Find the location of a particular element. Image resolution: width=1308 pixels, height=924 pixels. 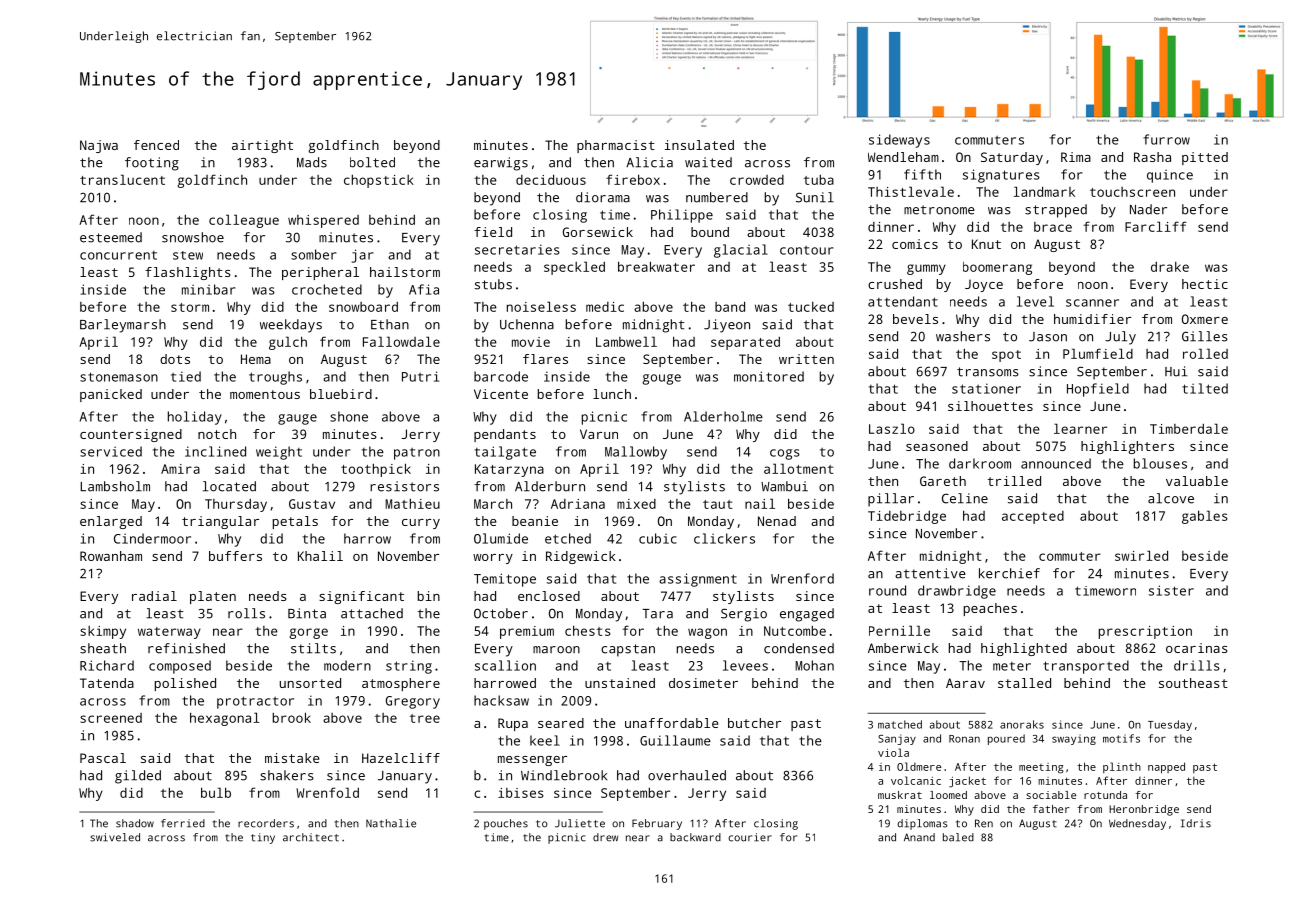

airtight is located at coordinates (262, 146).
